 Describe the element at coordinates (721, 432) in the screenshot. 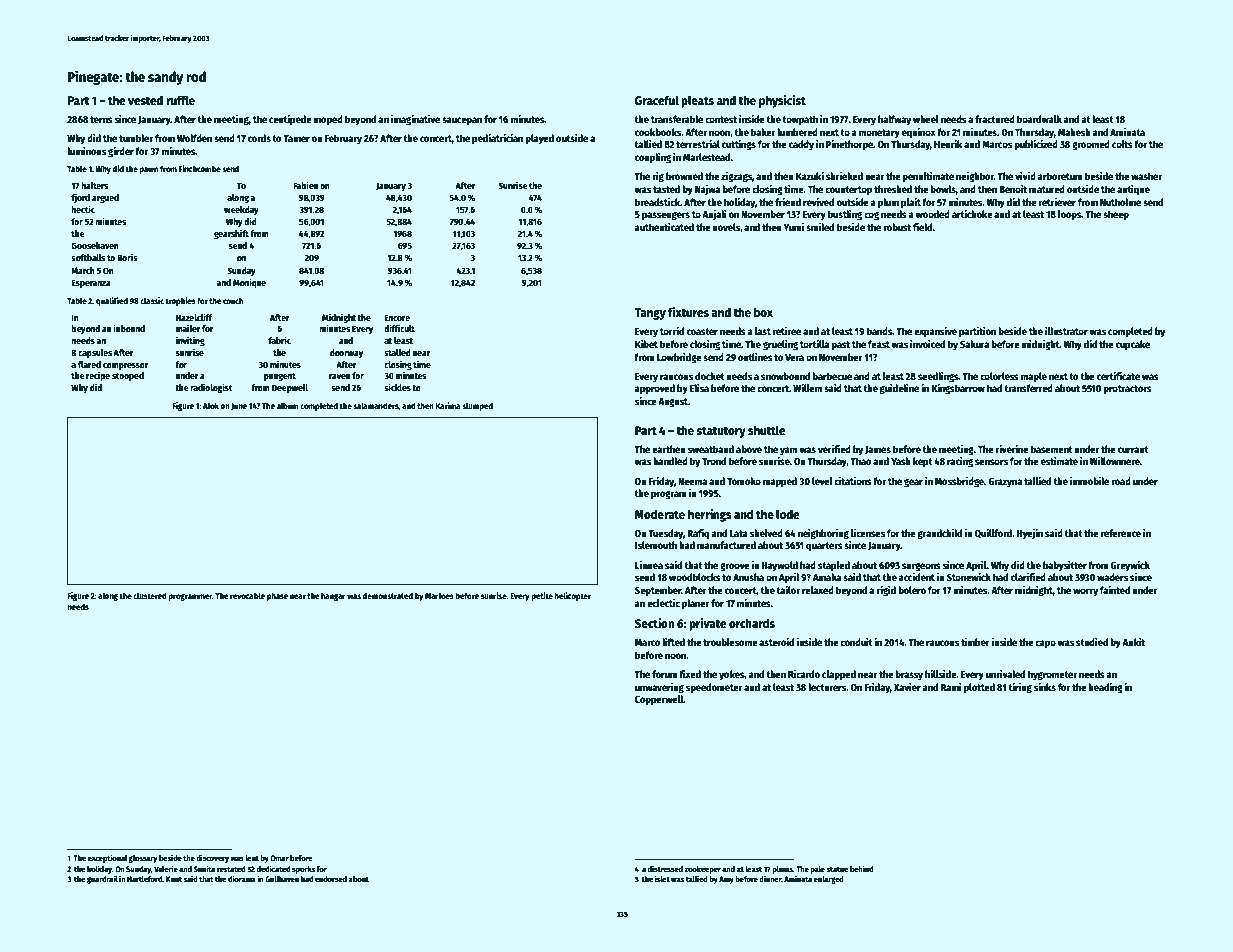

I see `statutory` at that location.
